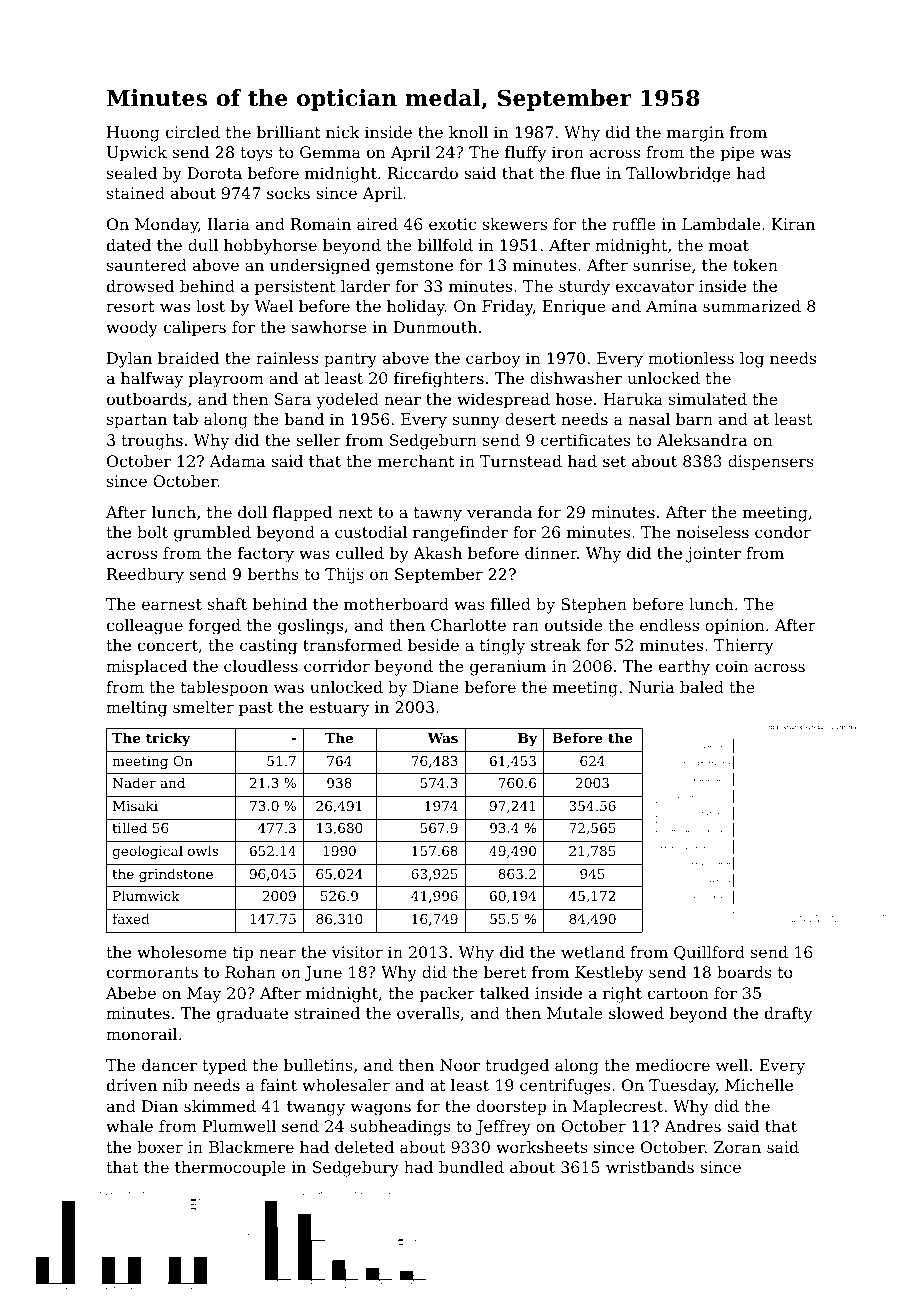 Image resolution: width=924 pixels, height=1308 pixels. I want to click on deleted, so click(364, 1147).
